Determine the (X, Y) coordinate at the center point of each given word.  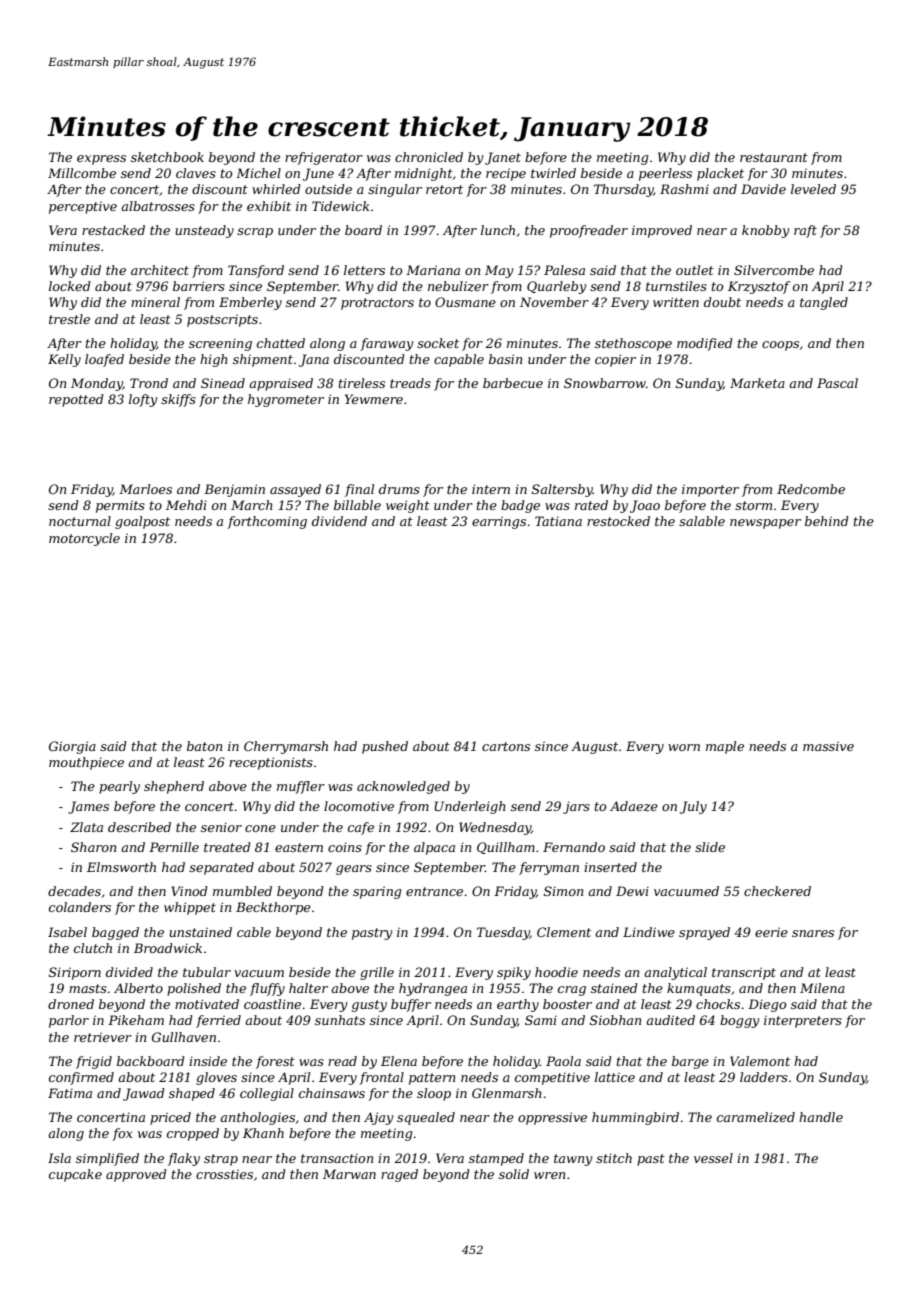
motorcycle (84, 539)
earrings (499, 522)
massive (828, 746)
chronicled (429, 157)
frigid (94, 1062)
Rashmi (684, 189)
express (101, 160)
